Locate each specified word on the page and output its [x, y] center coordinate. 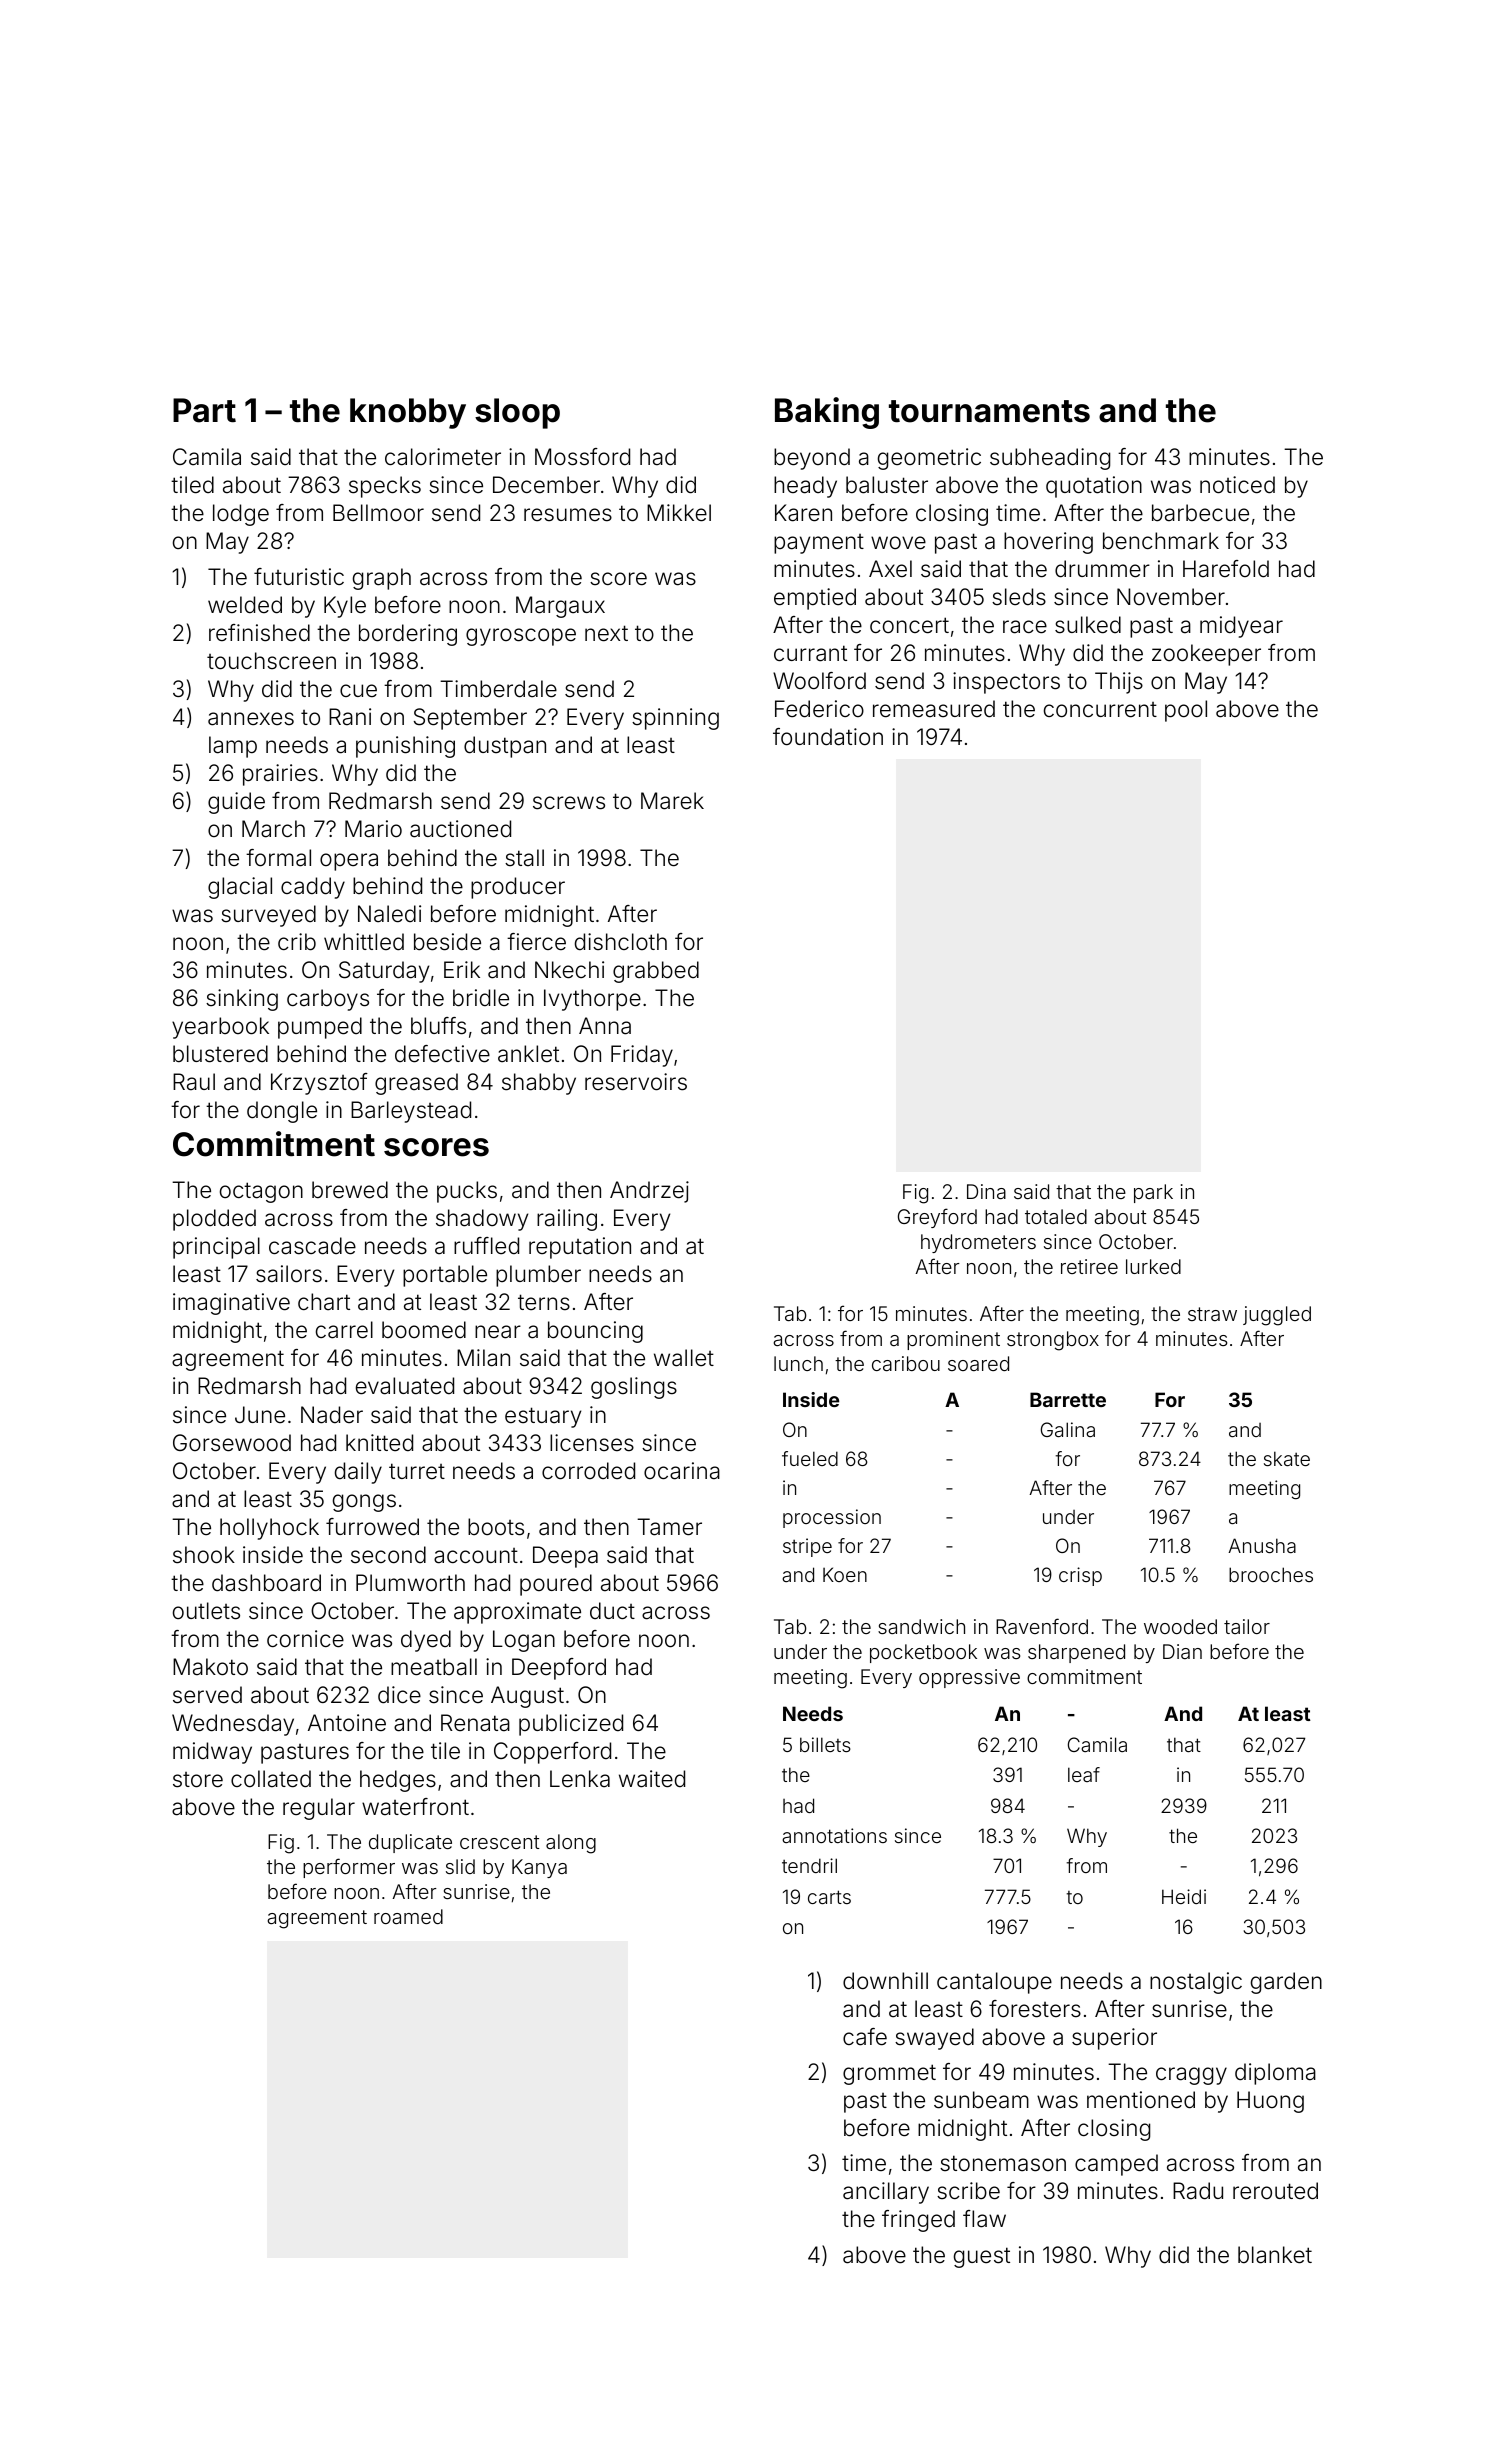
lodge [241, 515]
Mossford [582, 457]
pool [1186, 711]
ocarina [682, 1471]
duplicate [410, 1843]
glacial [240, 888]
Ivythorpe [592, 1000]
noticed [1237, 485]
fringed [918, 2221]
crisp [1080, 1576]
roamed [408, 1916]
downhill [885, 1981]
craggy [1191, 2076]
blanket [1275, 2255]
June [260, 1414]
